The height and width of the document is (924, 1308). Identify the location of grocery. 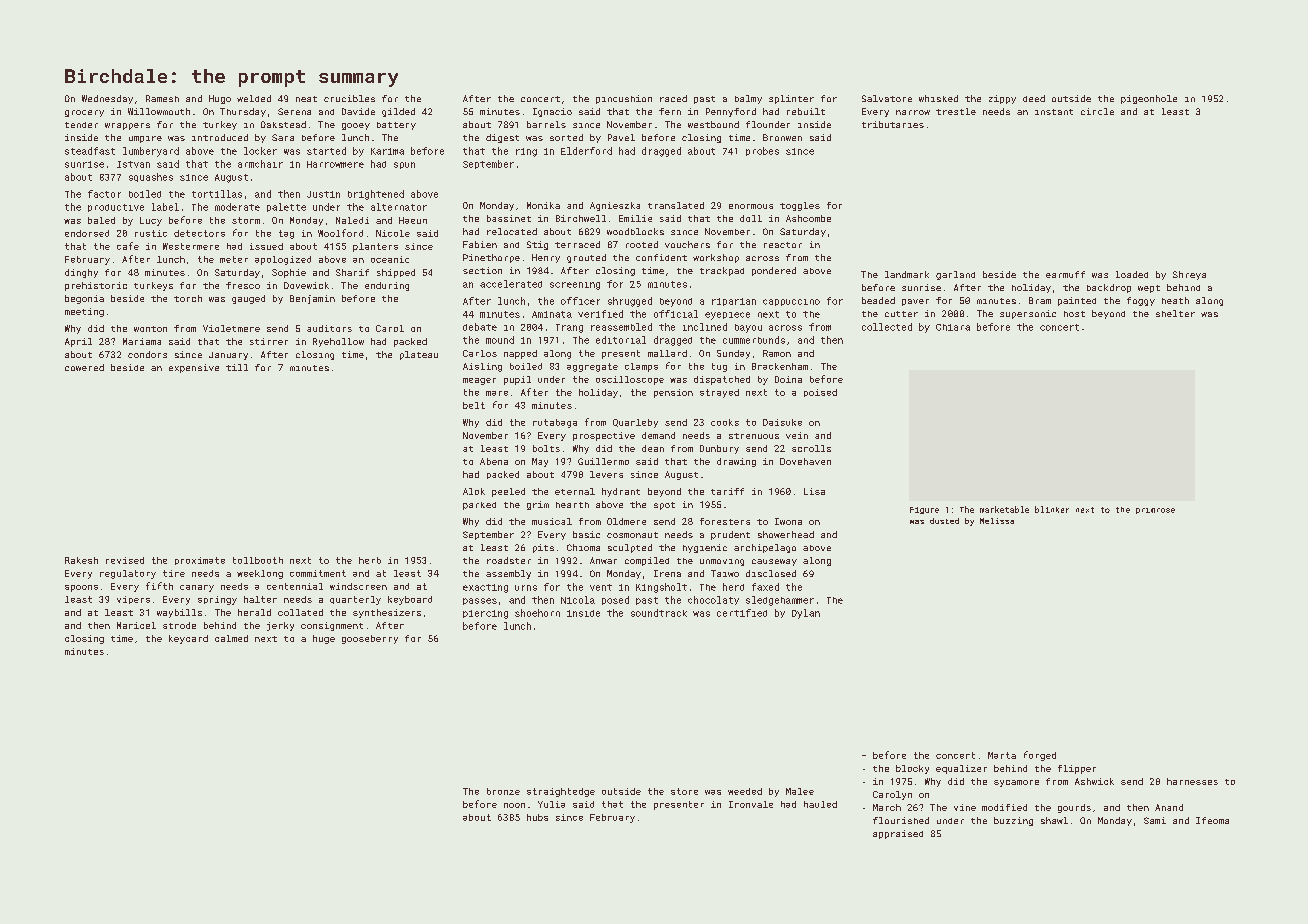
(84, 113).
